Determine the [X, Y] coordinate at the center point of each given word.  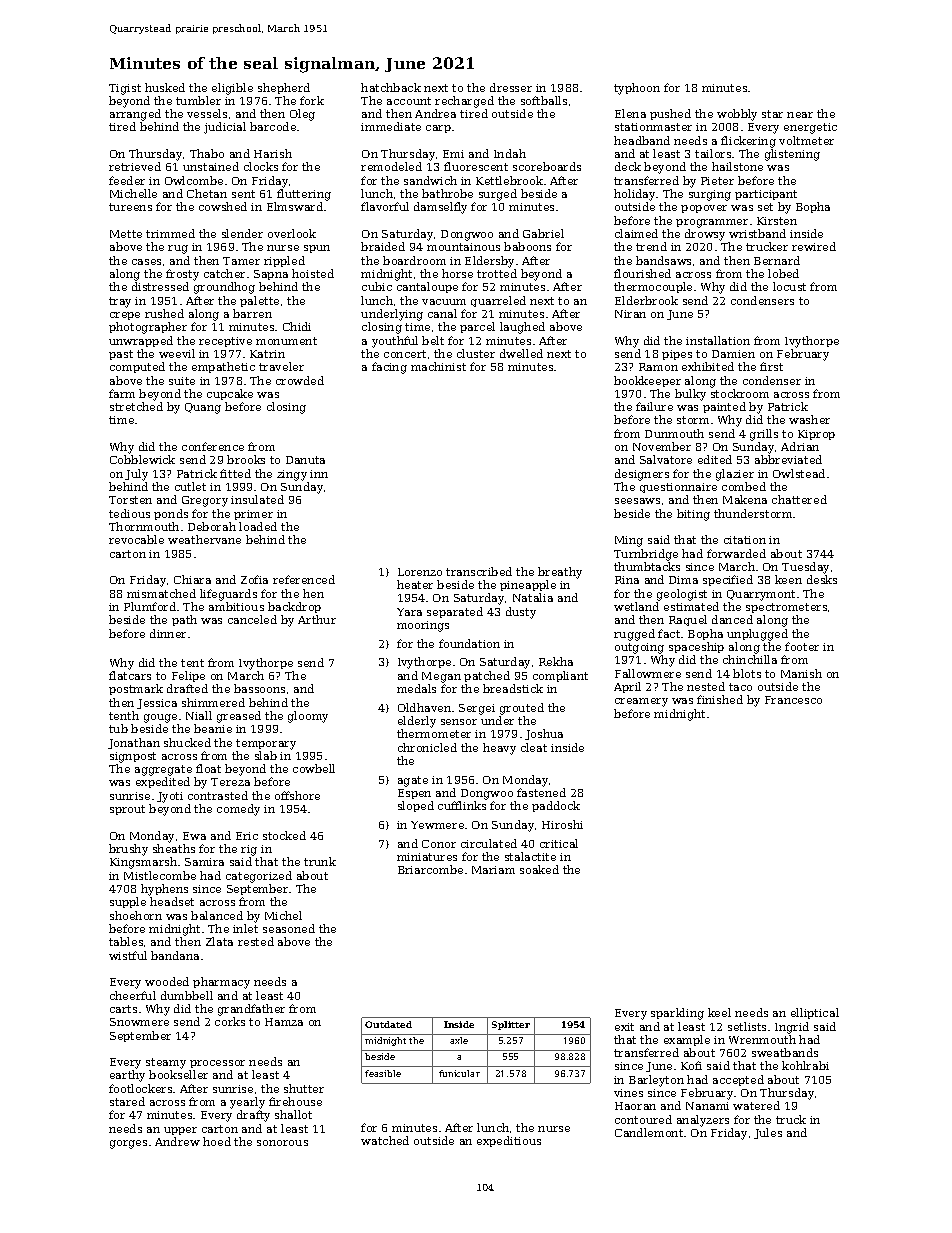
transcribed [479, 571]
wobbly [737, 115]
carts [123, 1009]
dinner [168, 633]
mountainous [463, 247]
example [687, 1040]
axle [459, 1040]
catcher [224, 273]
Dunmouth [674, 433]
